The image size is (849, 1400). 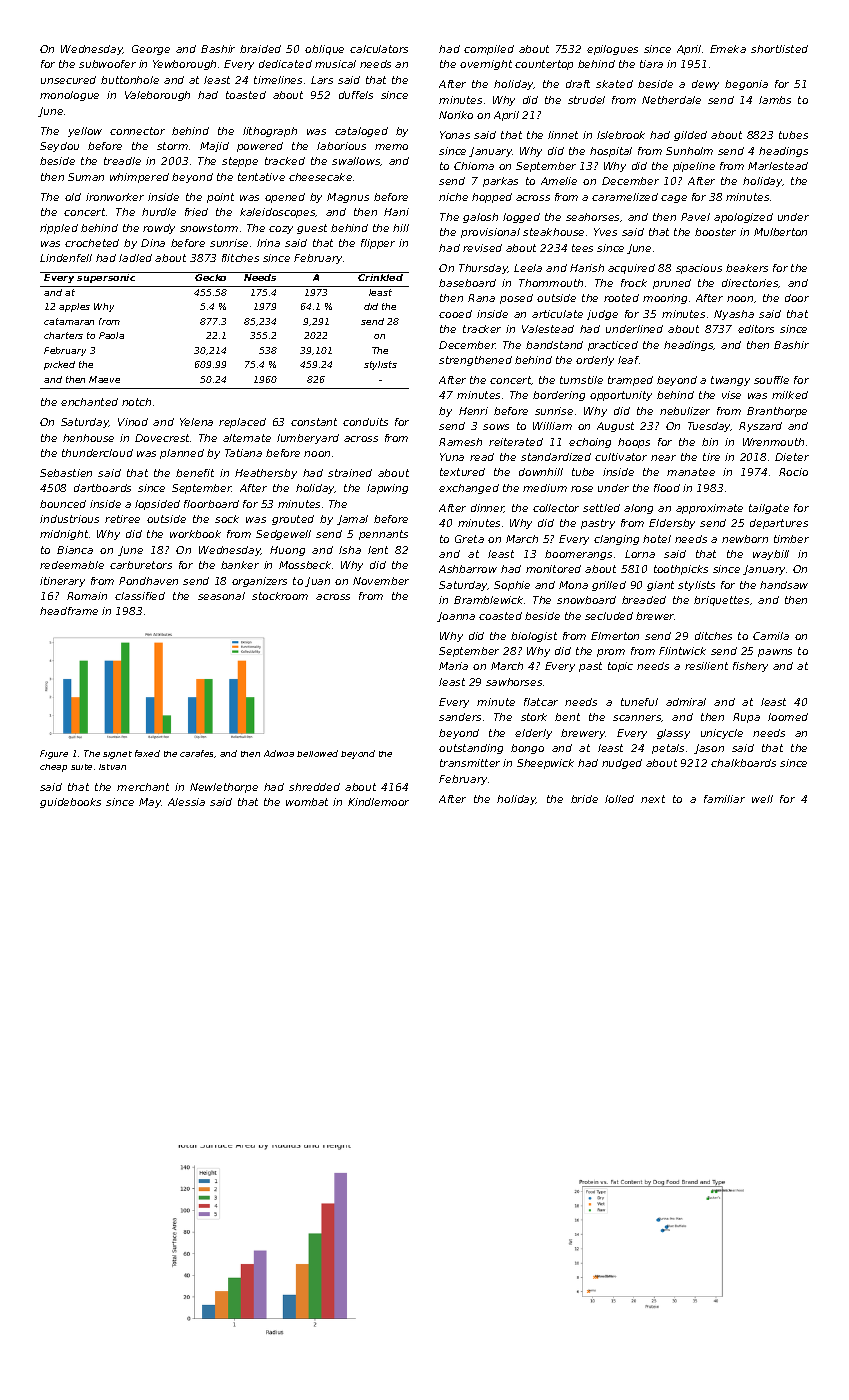 I want to click on overnight, so click(x=486, y=65).
